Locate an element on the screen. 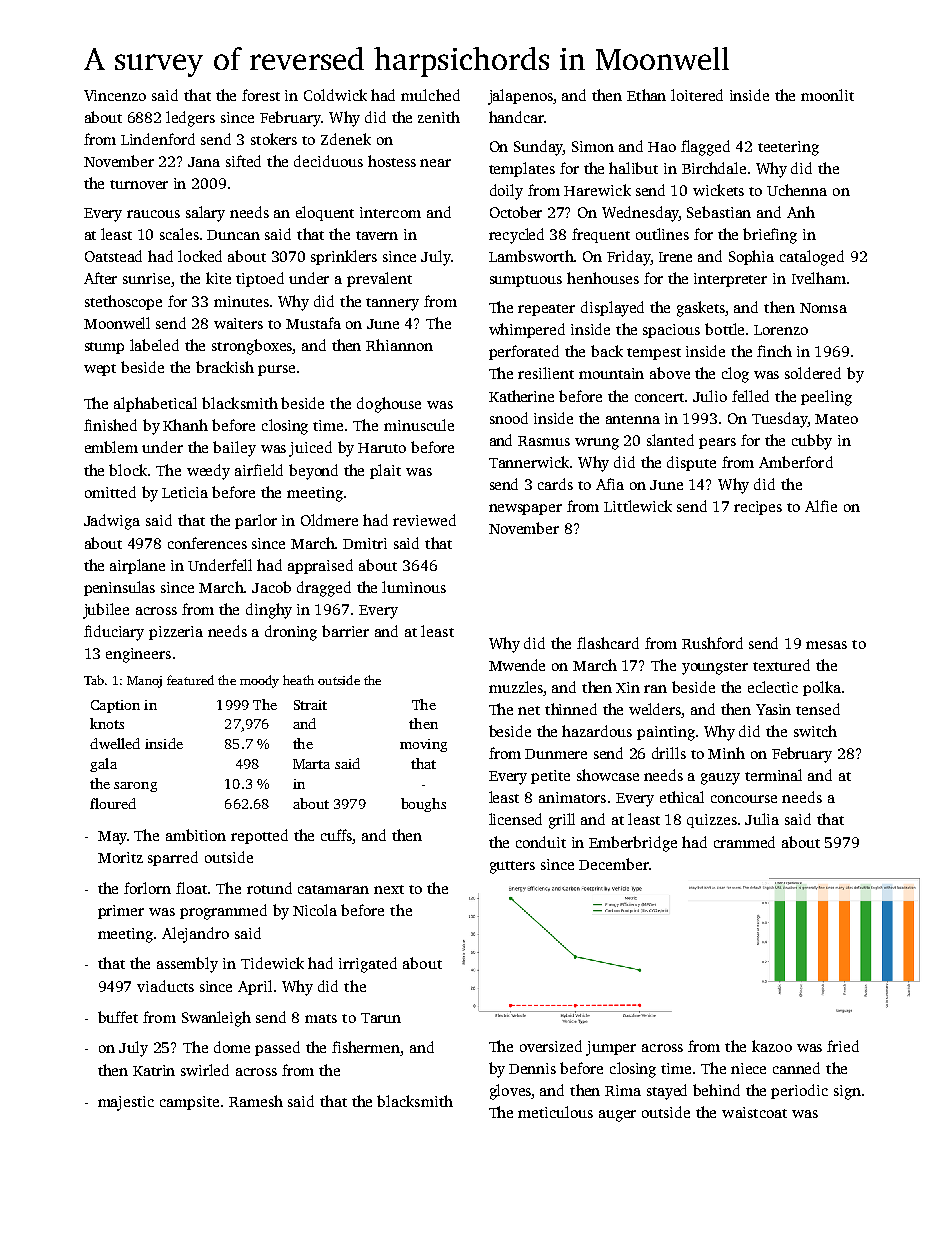  newspaper is located at coordinates (525, 509).
